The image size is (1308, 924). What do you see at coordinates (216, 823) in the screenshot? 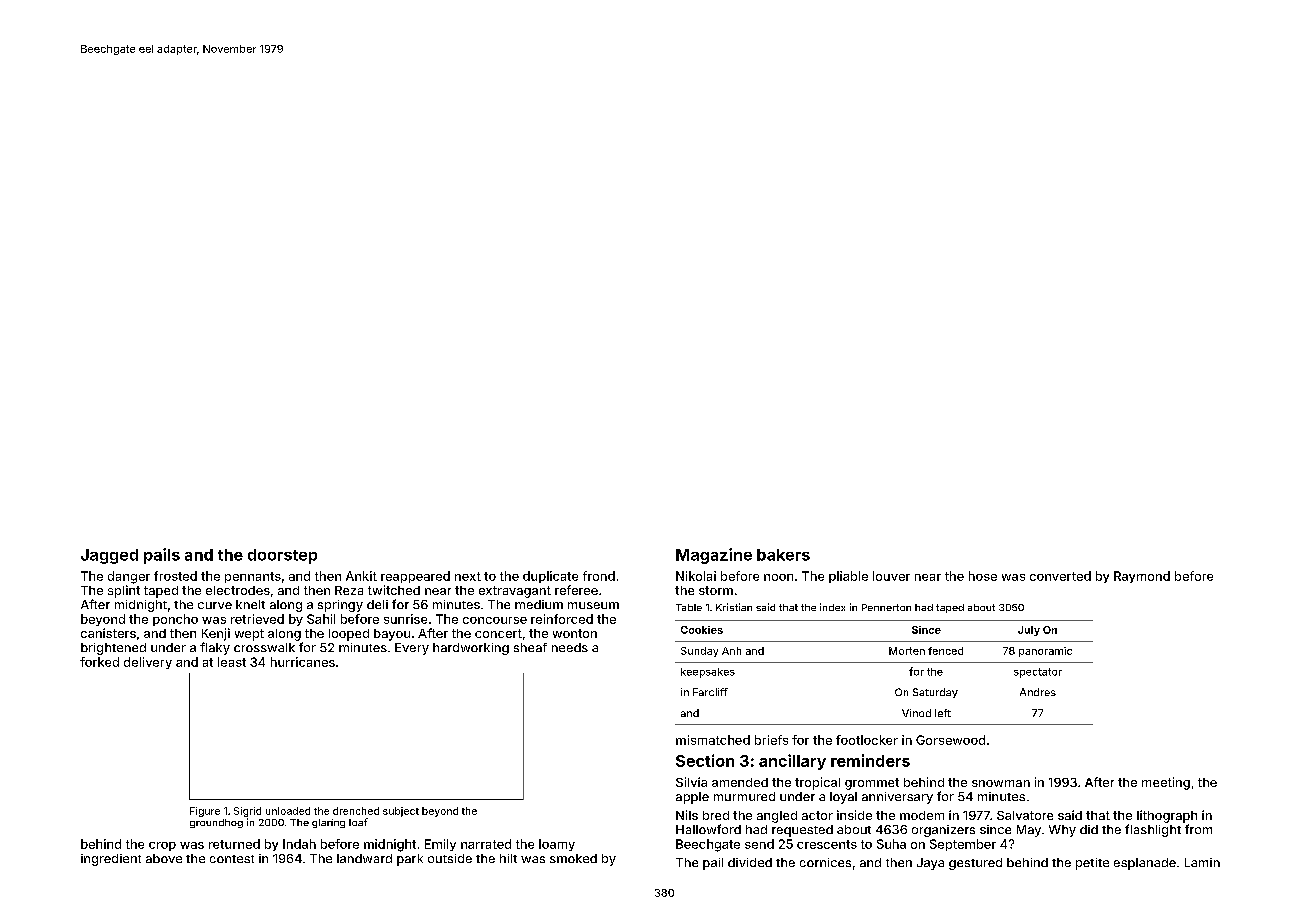
I see `groundhog` at bounding box center [216, 823].
